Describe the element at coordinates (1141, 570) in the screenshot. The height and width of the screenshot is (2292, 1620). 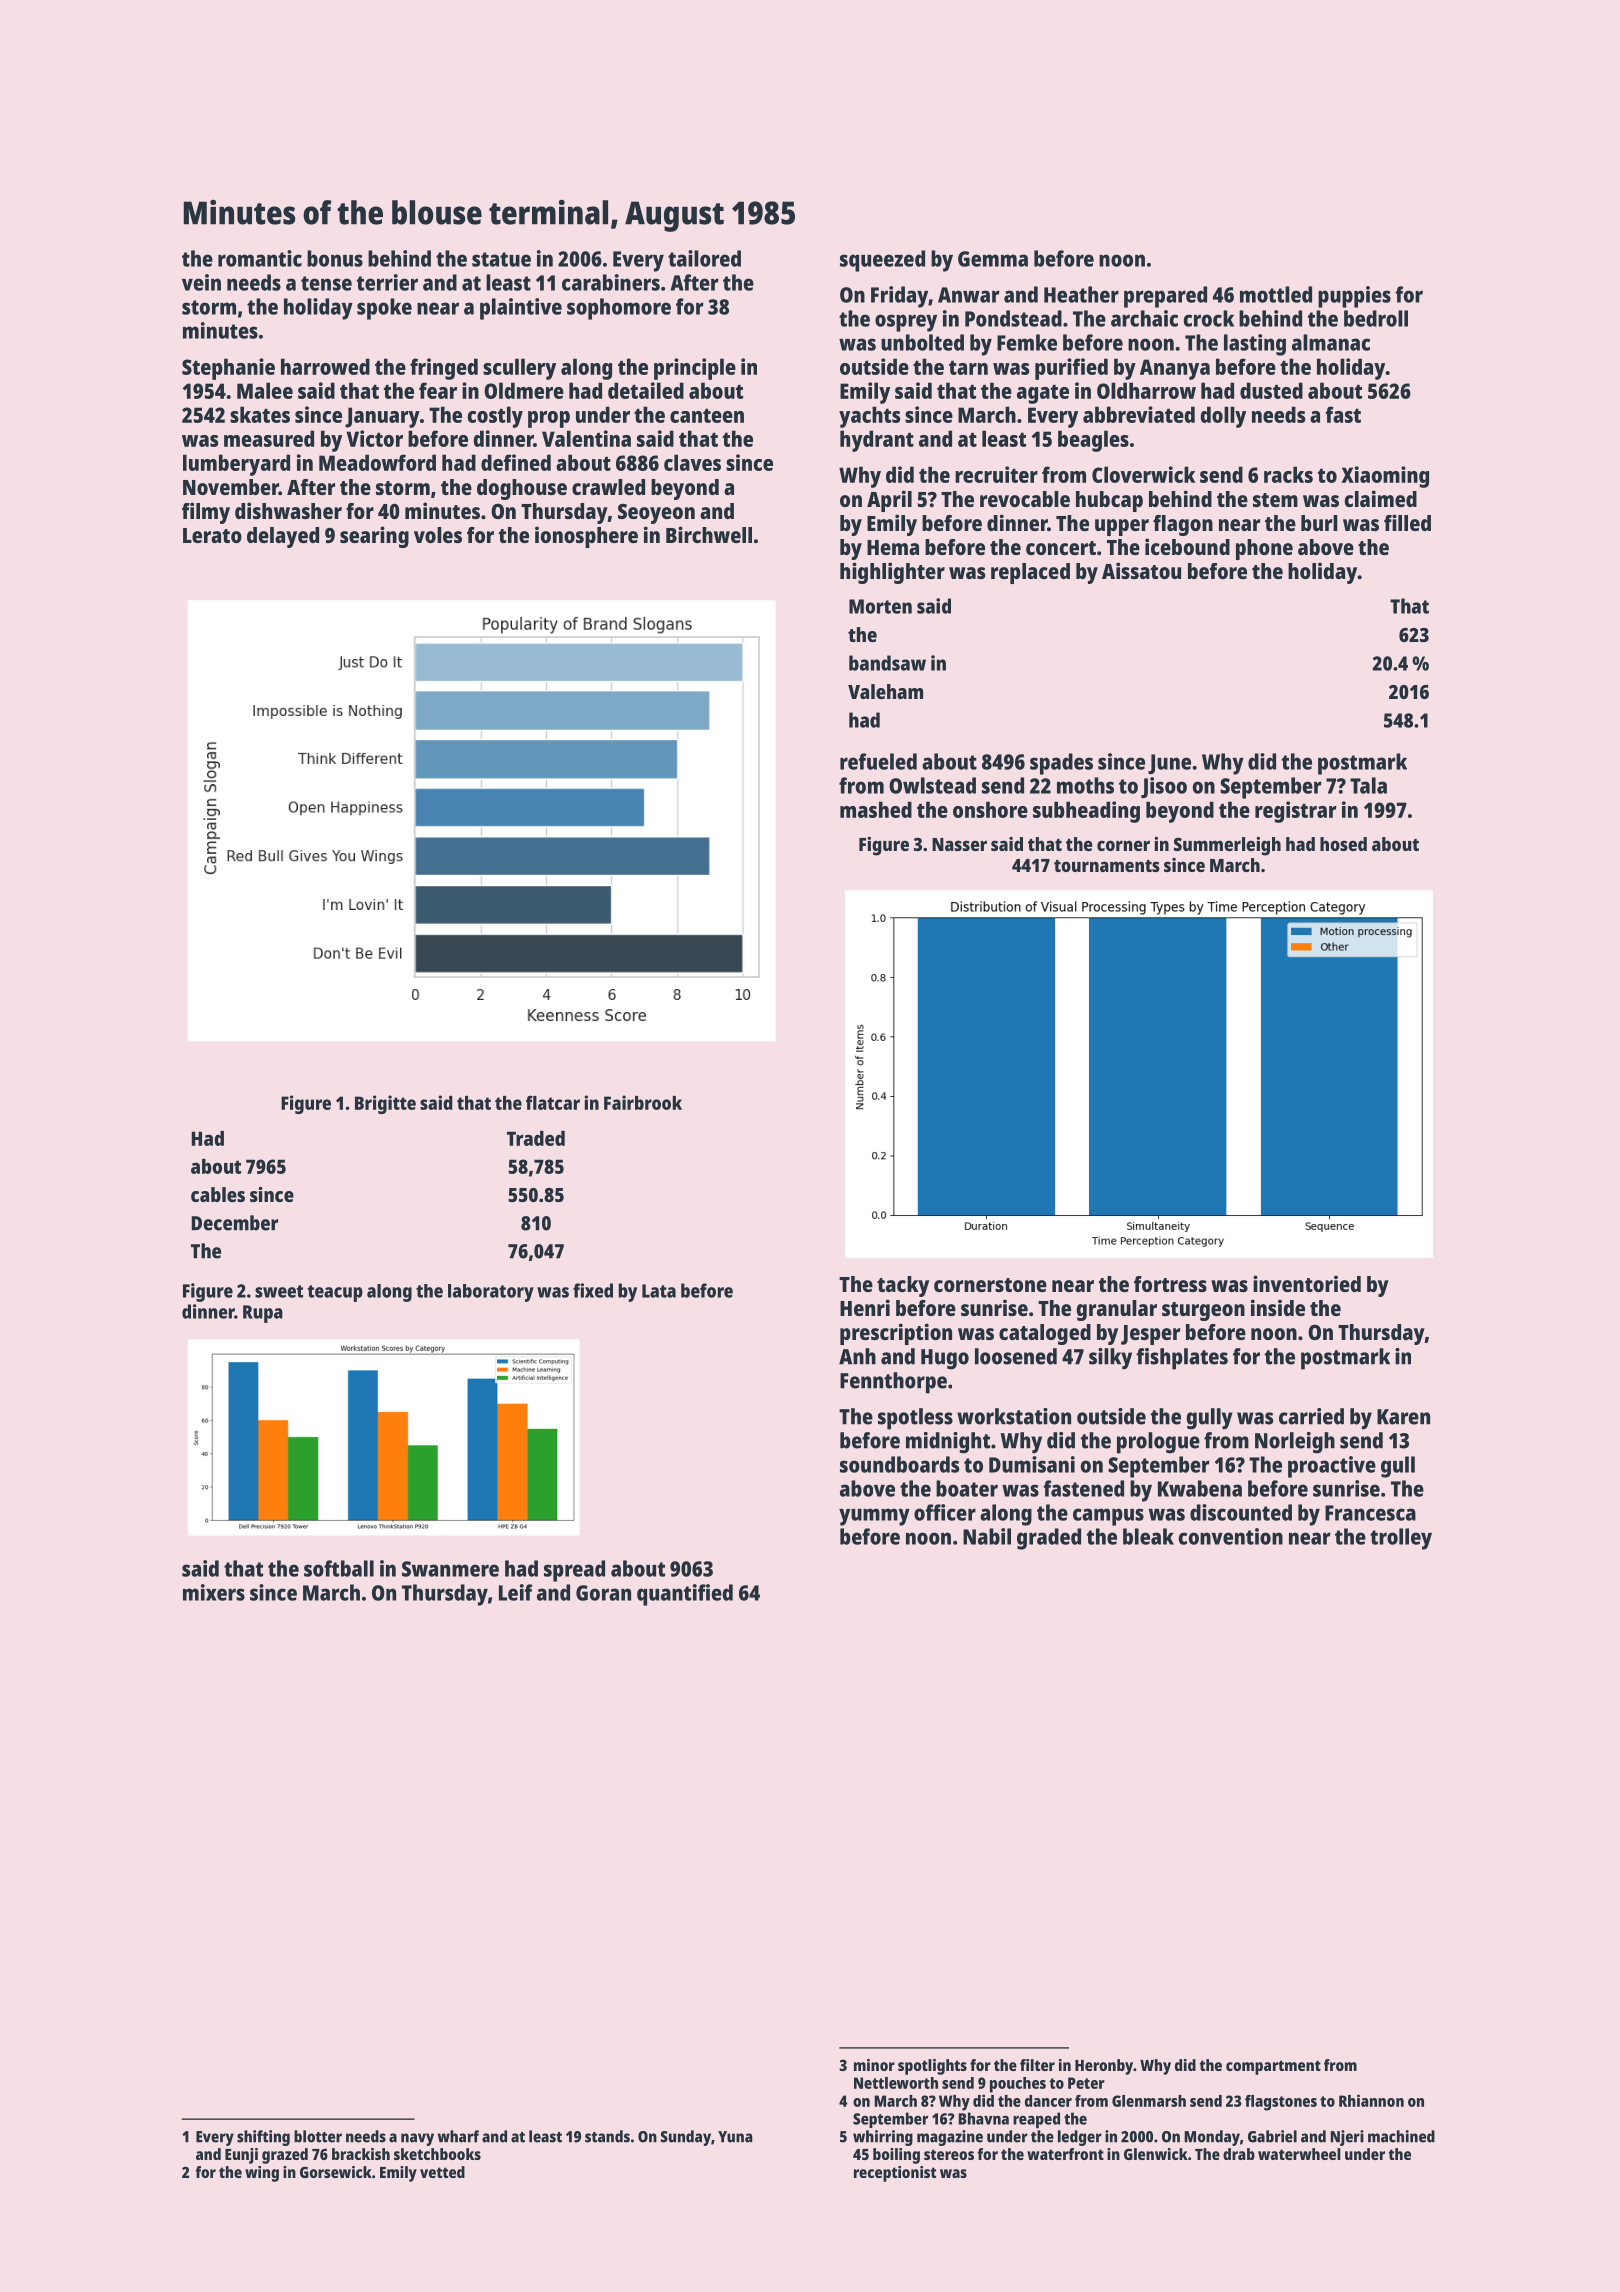
I see `Aissatou` at that location.
